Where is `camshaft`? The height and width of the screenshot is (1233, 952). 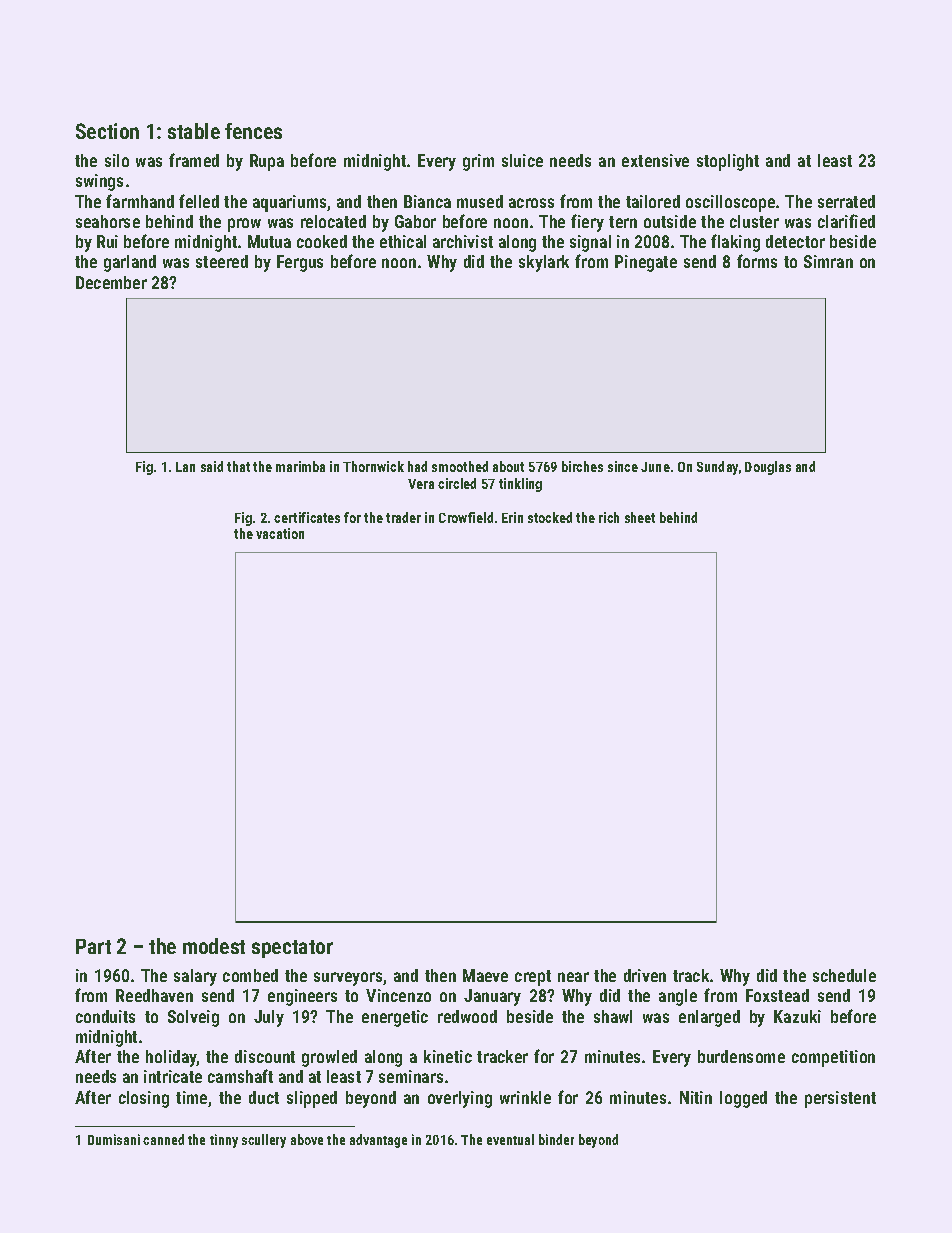 camshaft is located at coordinates (240, 1076).
